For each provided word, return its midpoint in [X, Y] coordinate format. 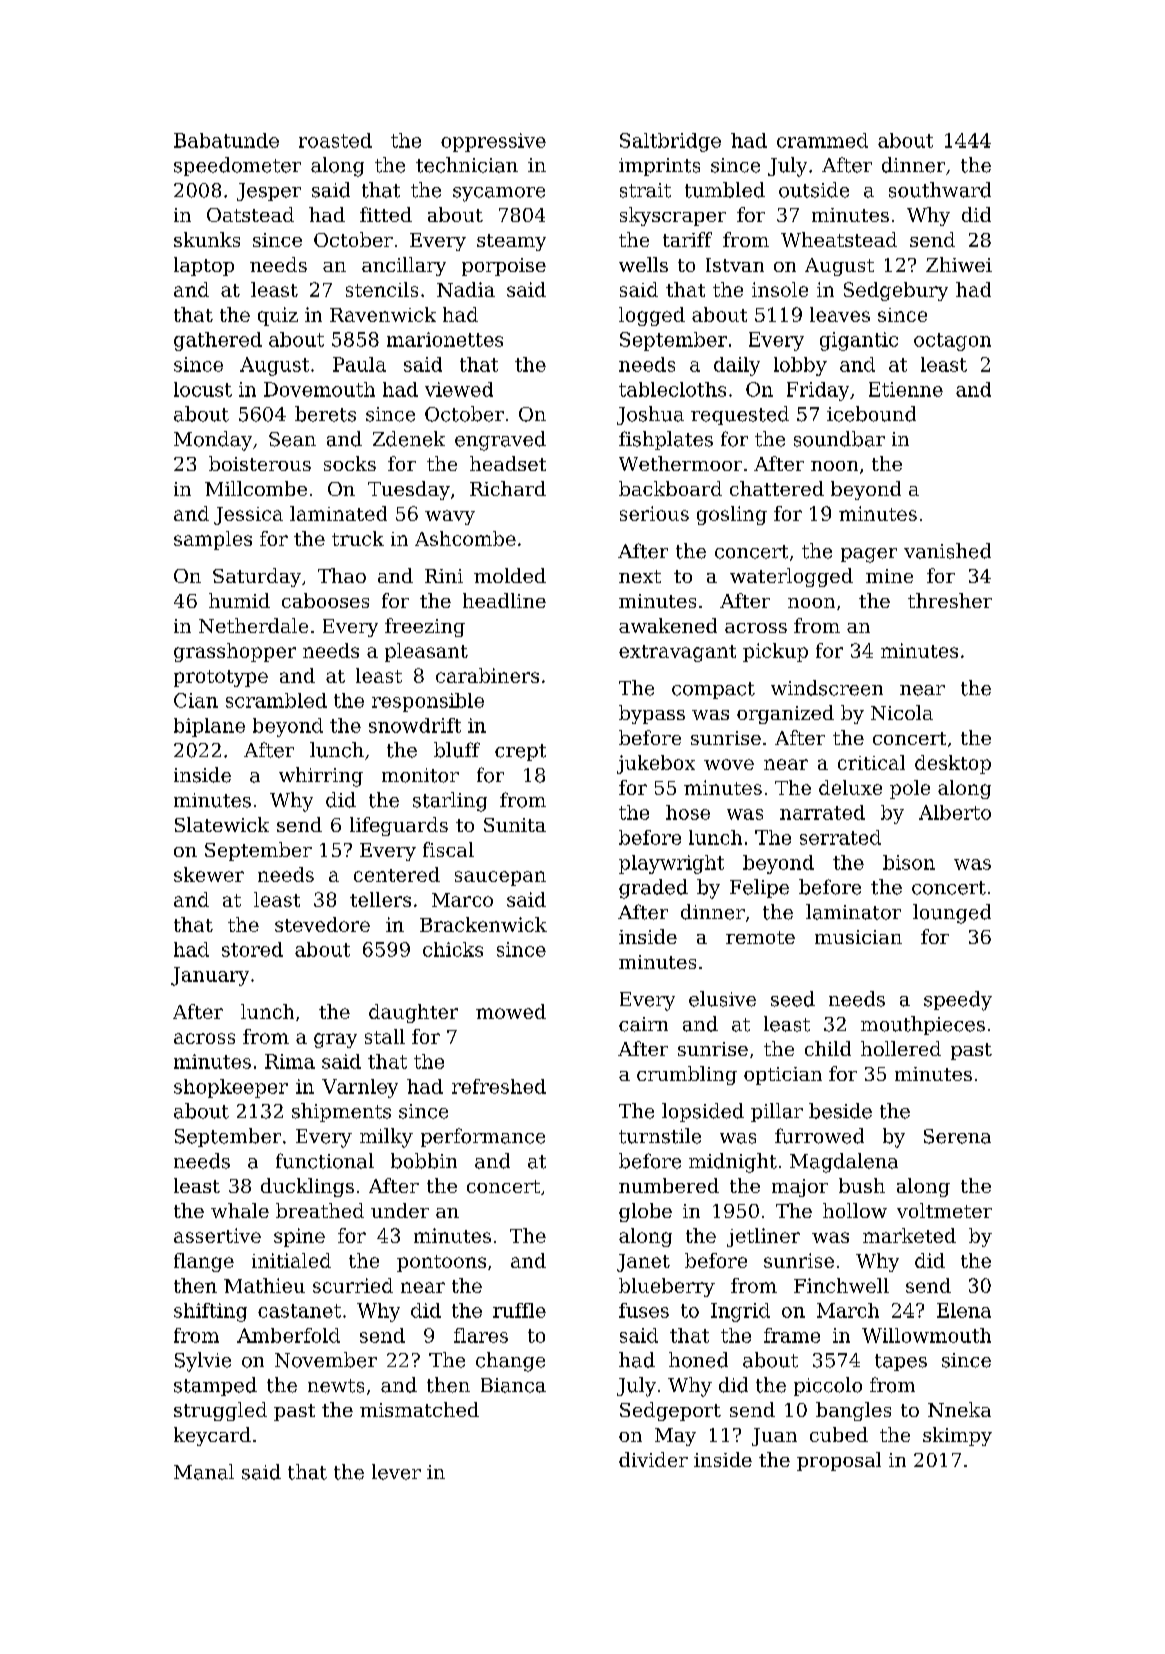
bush [862, 1185]
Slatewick [222, 824]
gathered [218, 341]
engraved [500, 441]
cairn [643, 1024]
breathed [320, 1210]
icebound [871, 414]
